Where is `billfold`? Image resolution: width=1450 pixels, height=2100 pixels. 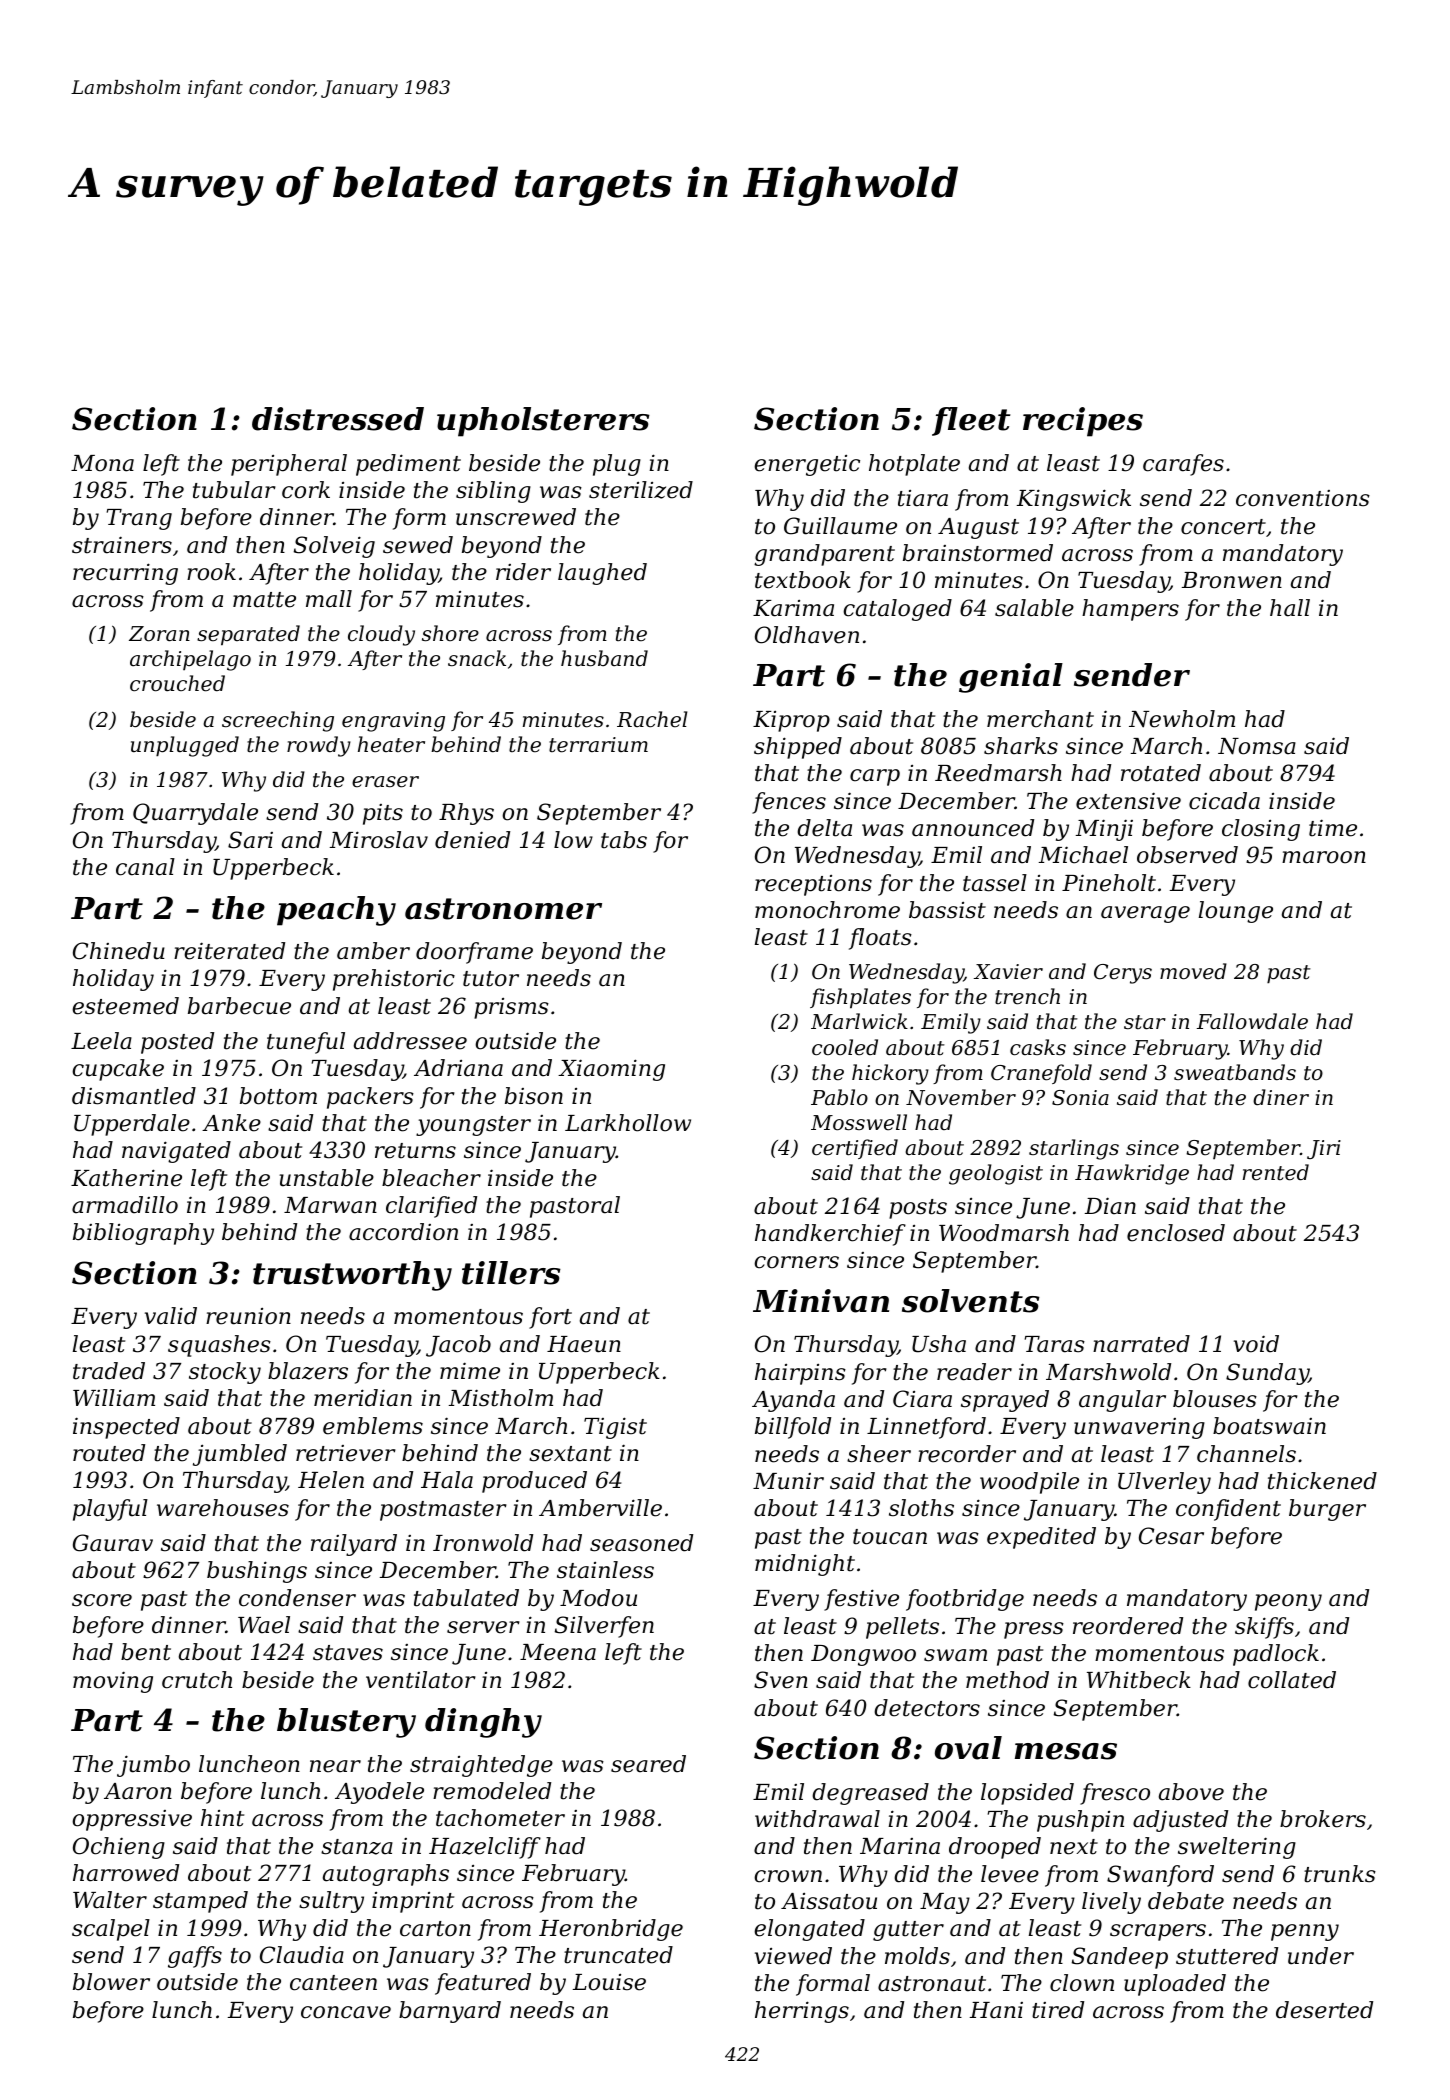 billfold is located at coordinates (793, 1428).
